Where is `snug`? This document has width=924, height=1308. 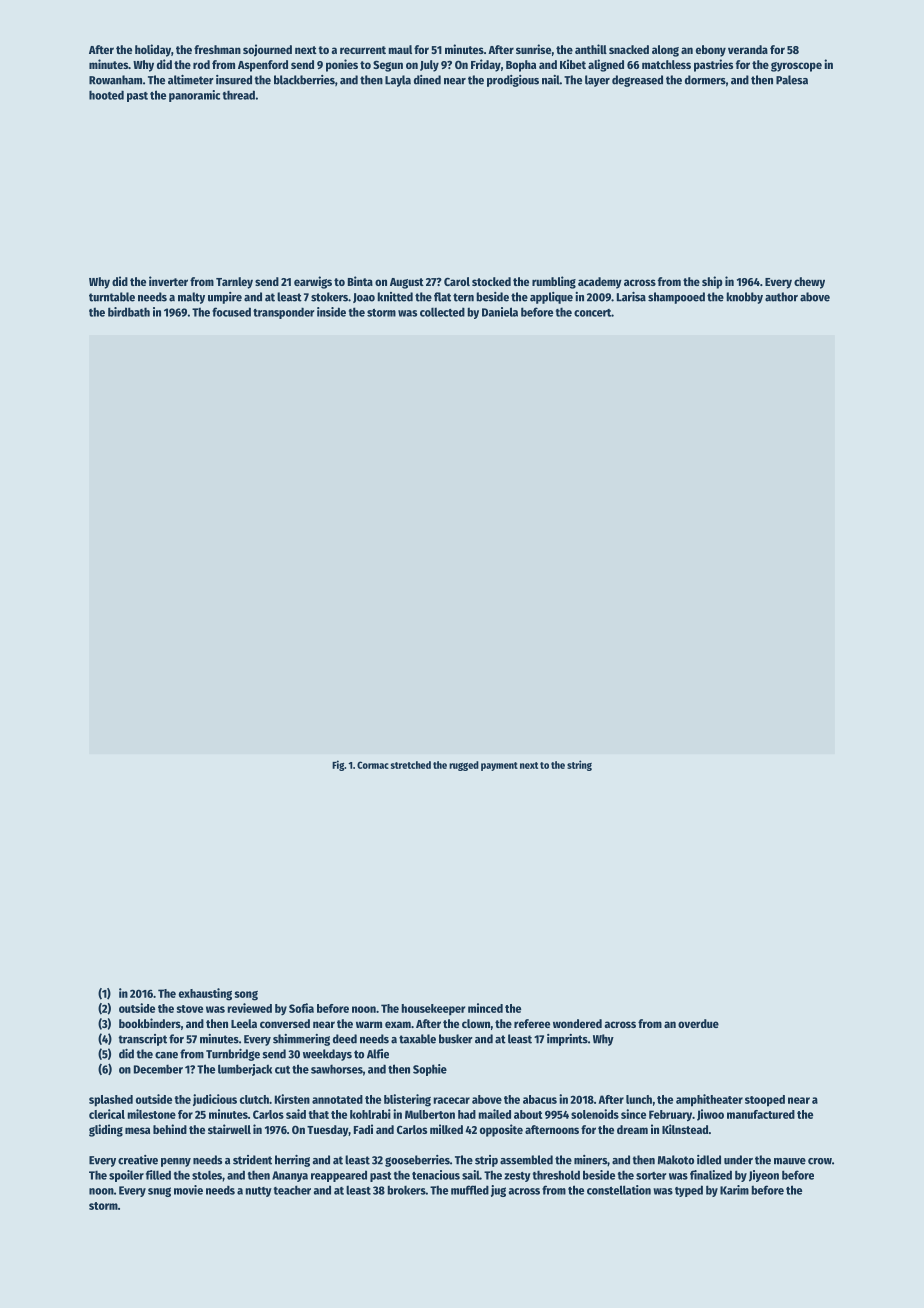 snug is located at coordinates (159, 1192).
